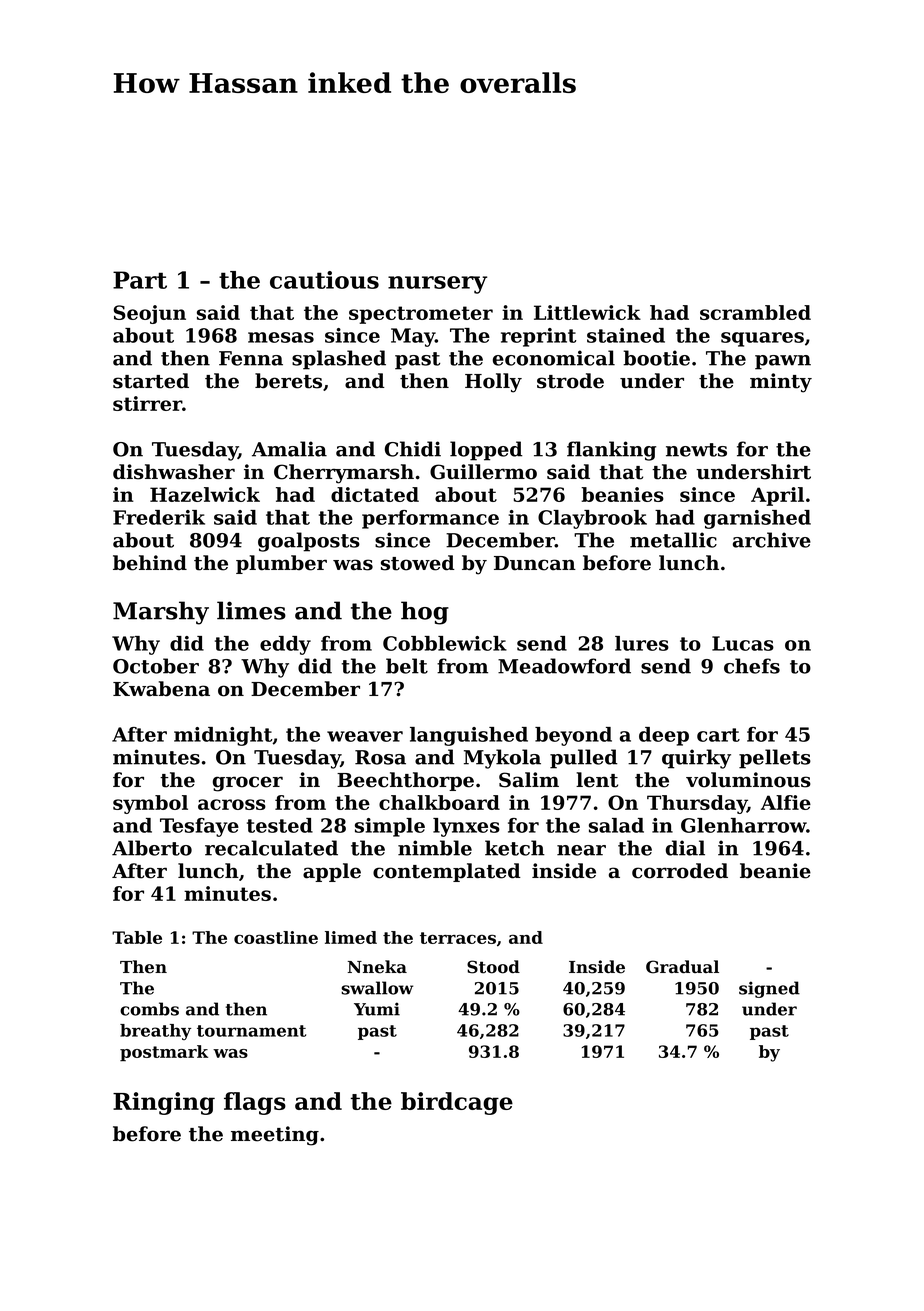 The width and height of the document is (924, 1311). I want to click on Glenharrow, so click(744, 825).
